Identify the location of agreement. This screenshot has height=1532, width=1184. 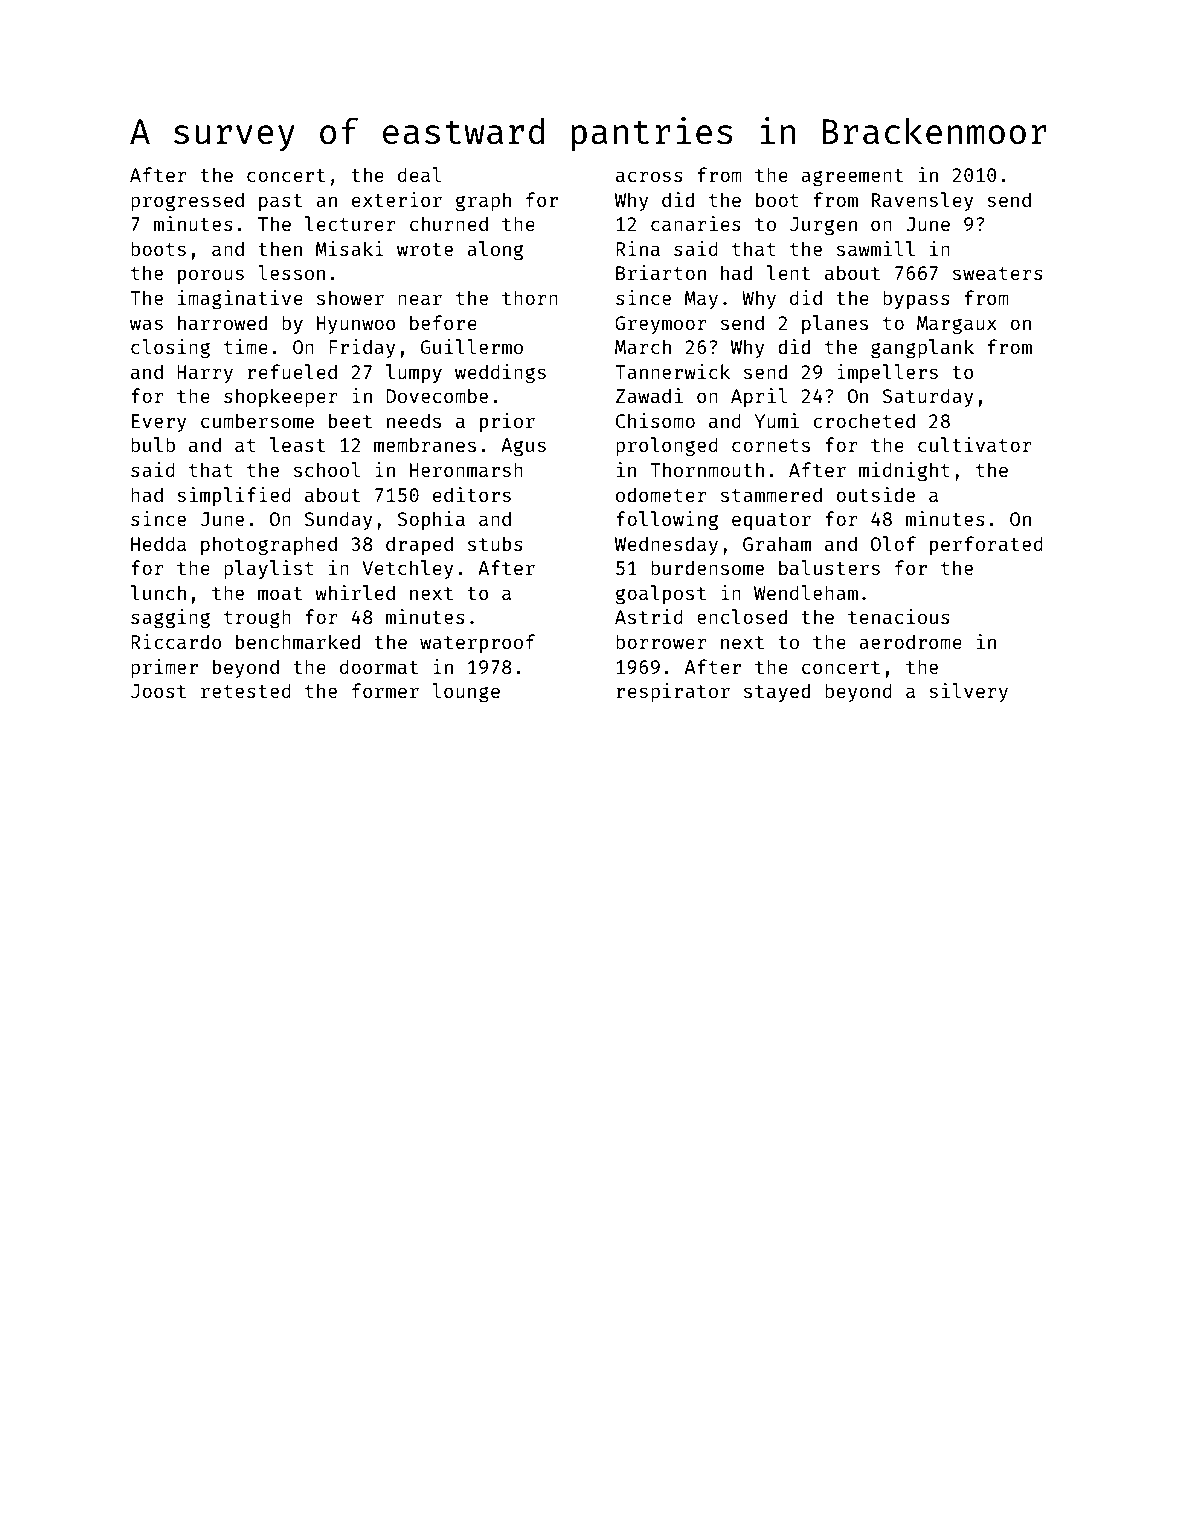
(852, 178).
